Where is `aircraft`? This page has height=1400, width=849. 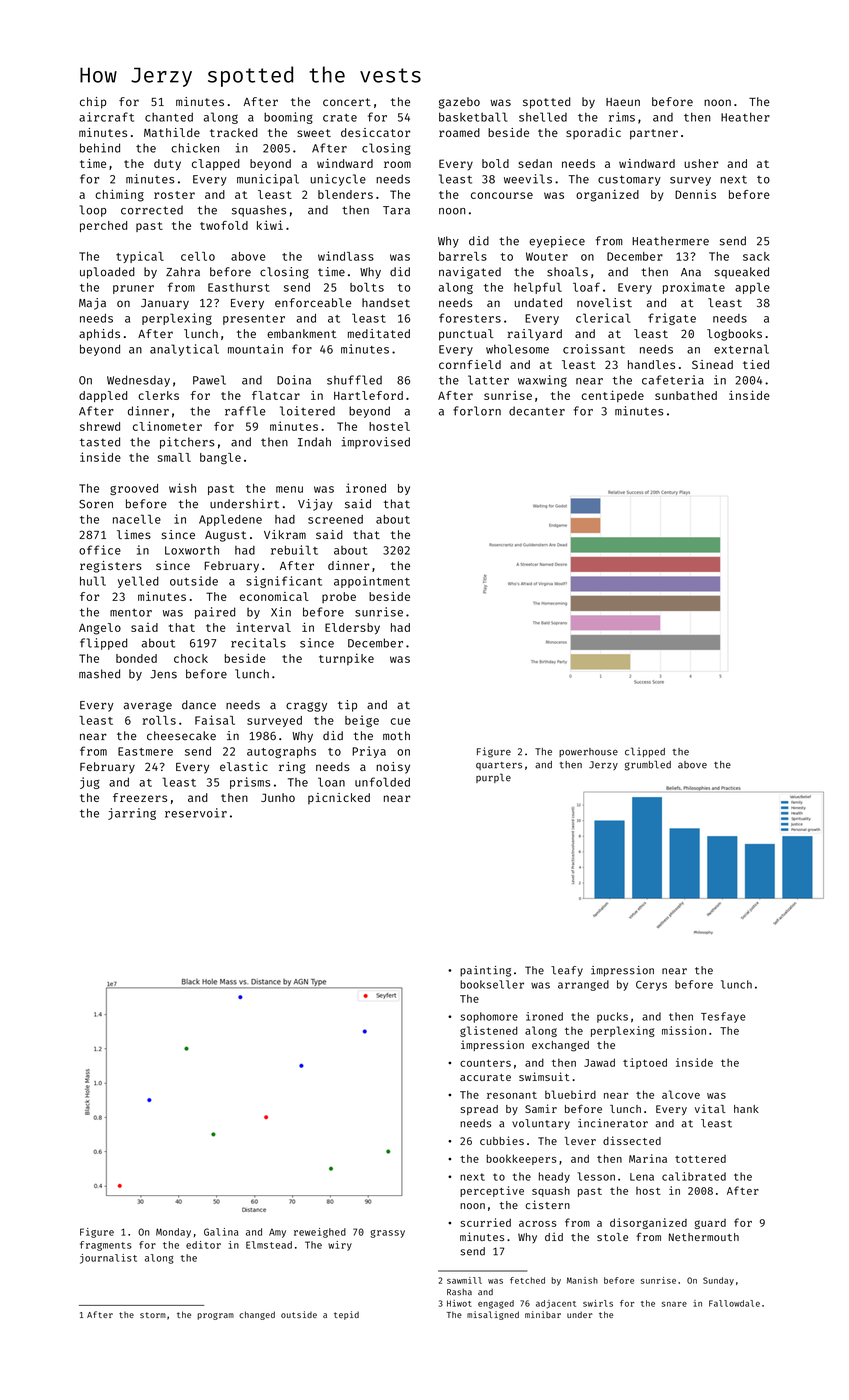
aircraft is located at coordinates (106, 117).
